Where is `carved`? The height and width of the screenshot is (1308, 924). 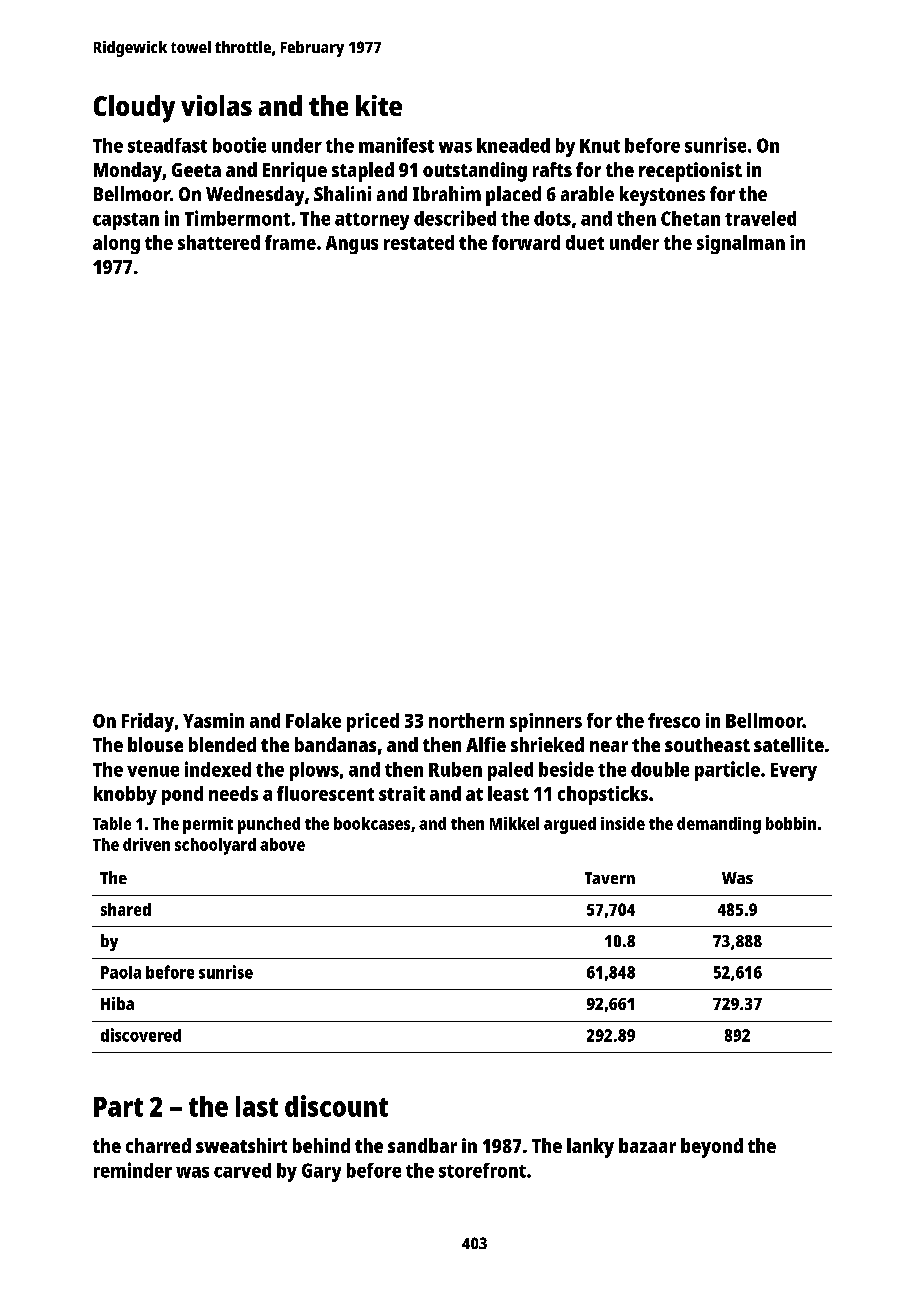 carved is located at coordinates (242, 1170).
